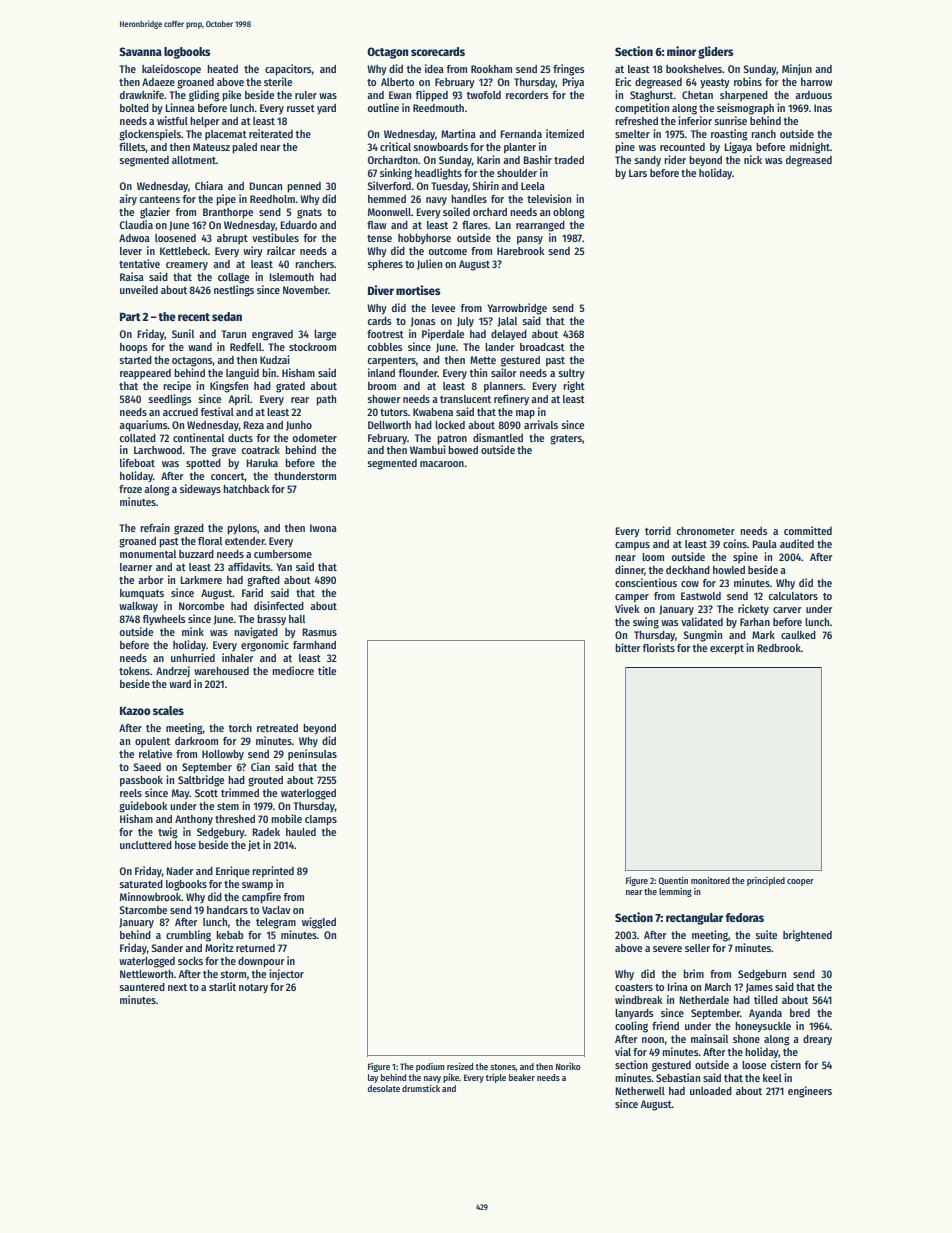 This screenshot has height=1233, width=952. What do you see at coordinates (434, 68) in the screenshot?
I see `idea` at bounding box center [434, 68].
